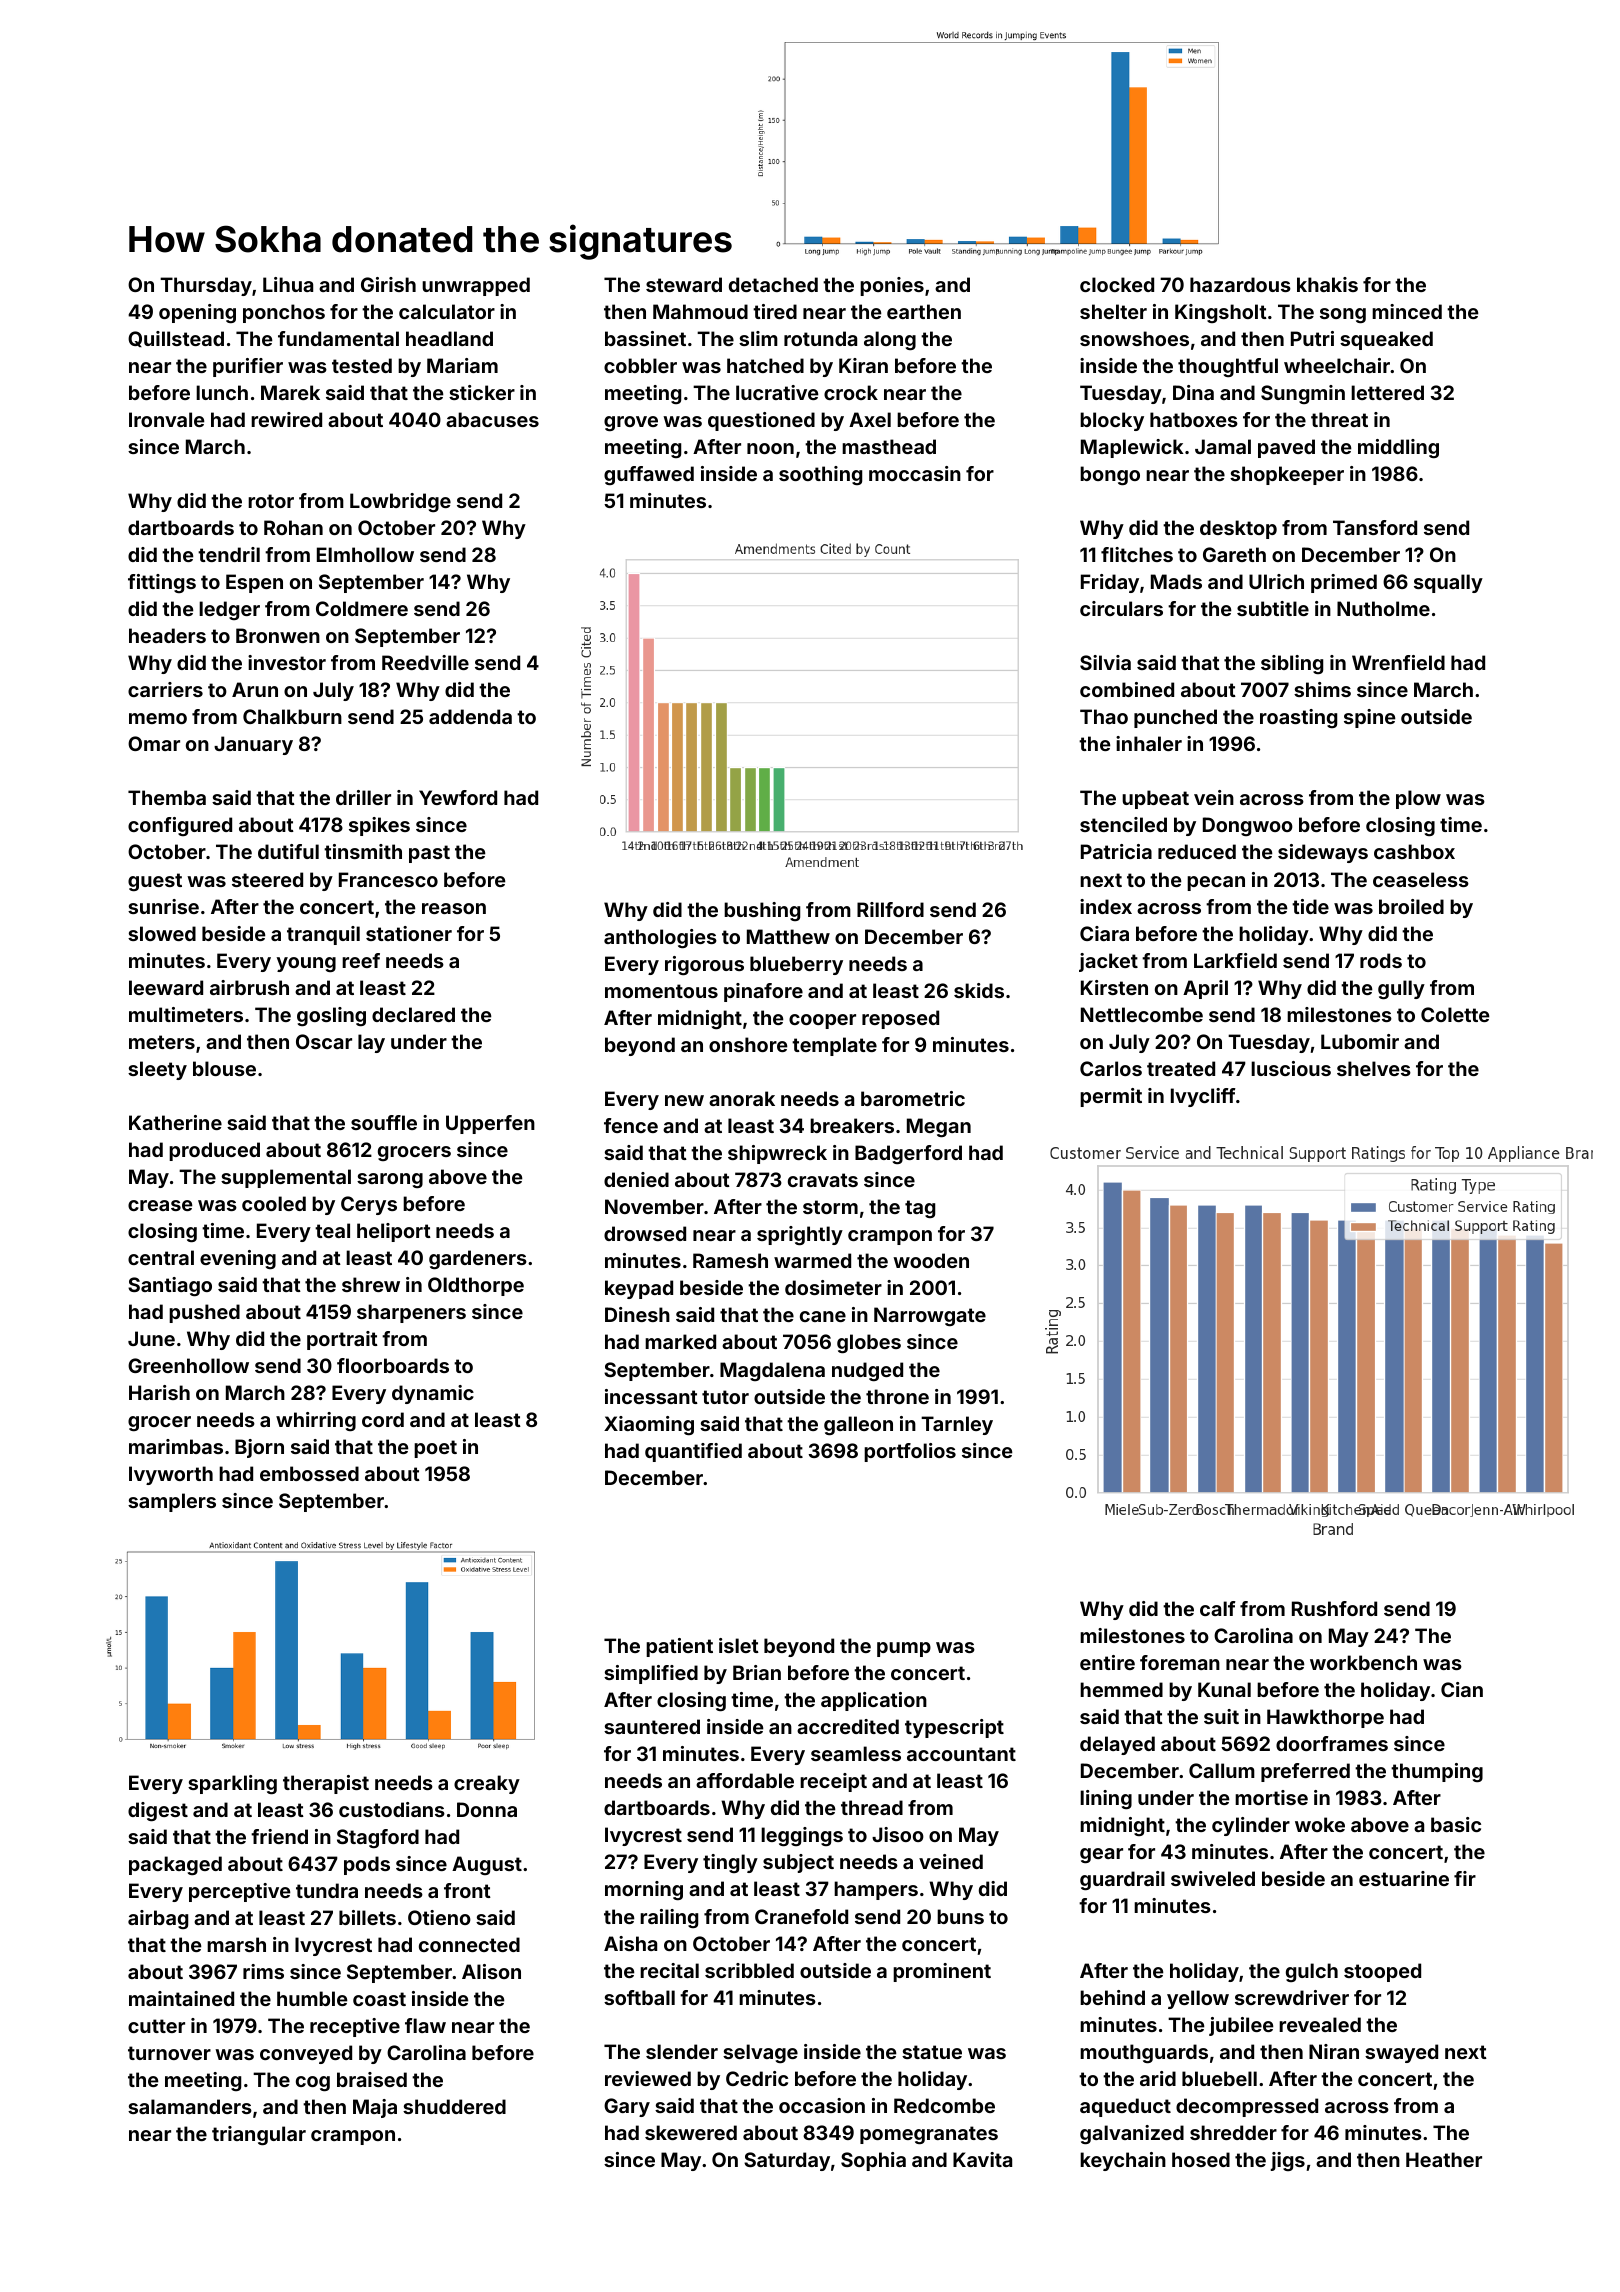 The width and height of the image is (1620, 2292). Describe the element at coordinates (873, 2161) in the image. I see `Sophia` at that location.
